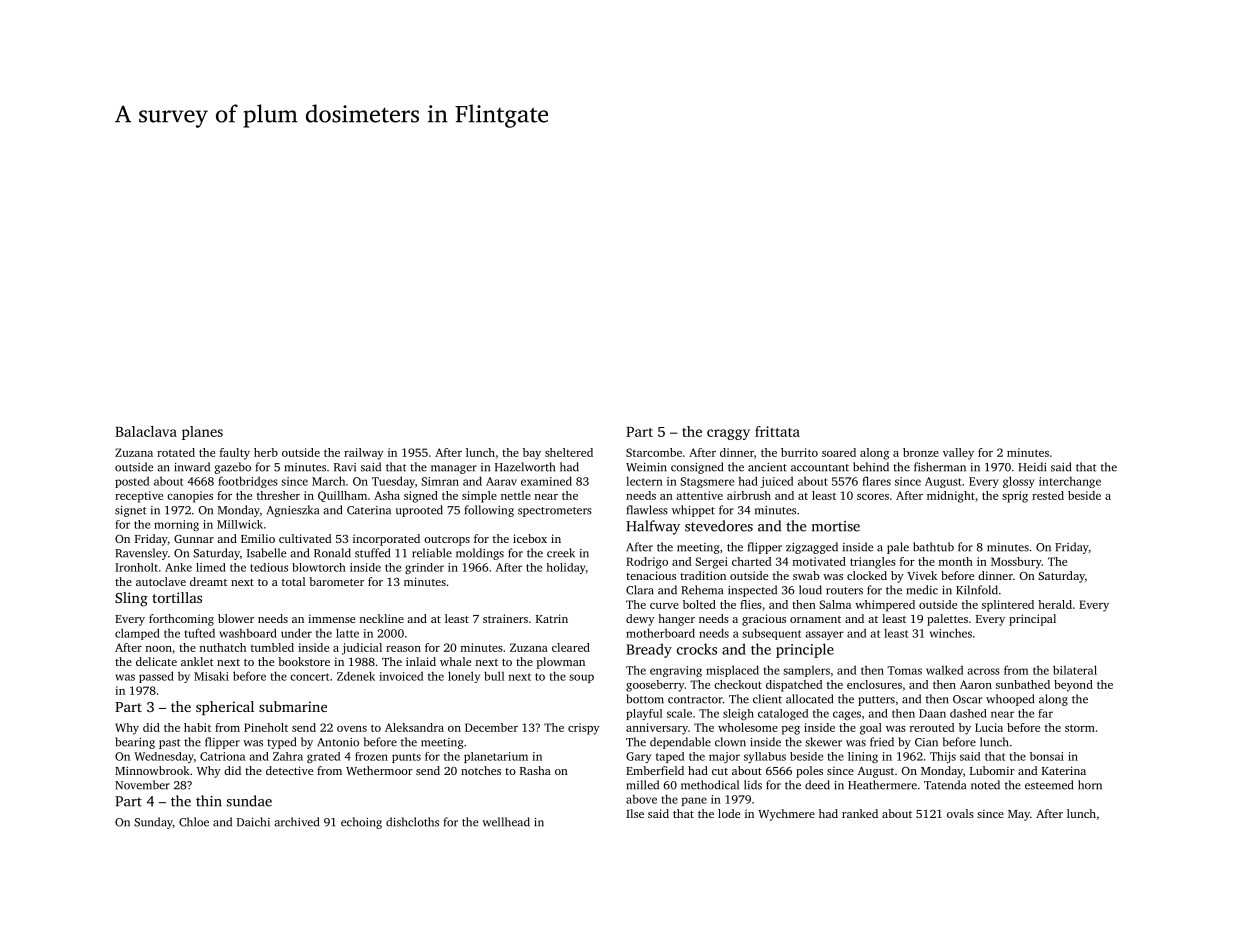 Image resolution: width=1233 pixels, height=952 pixels. What do you see at coordinates (728, 434) in the image?
I see `craggy` at bounding box center [728, 434].
